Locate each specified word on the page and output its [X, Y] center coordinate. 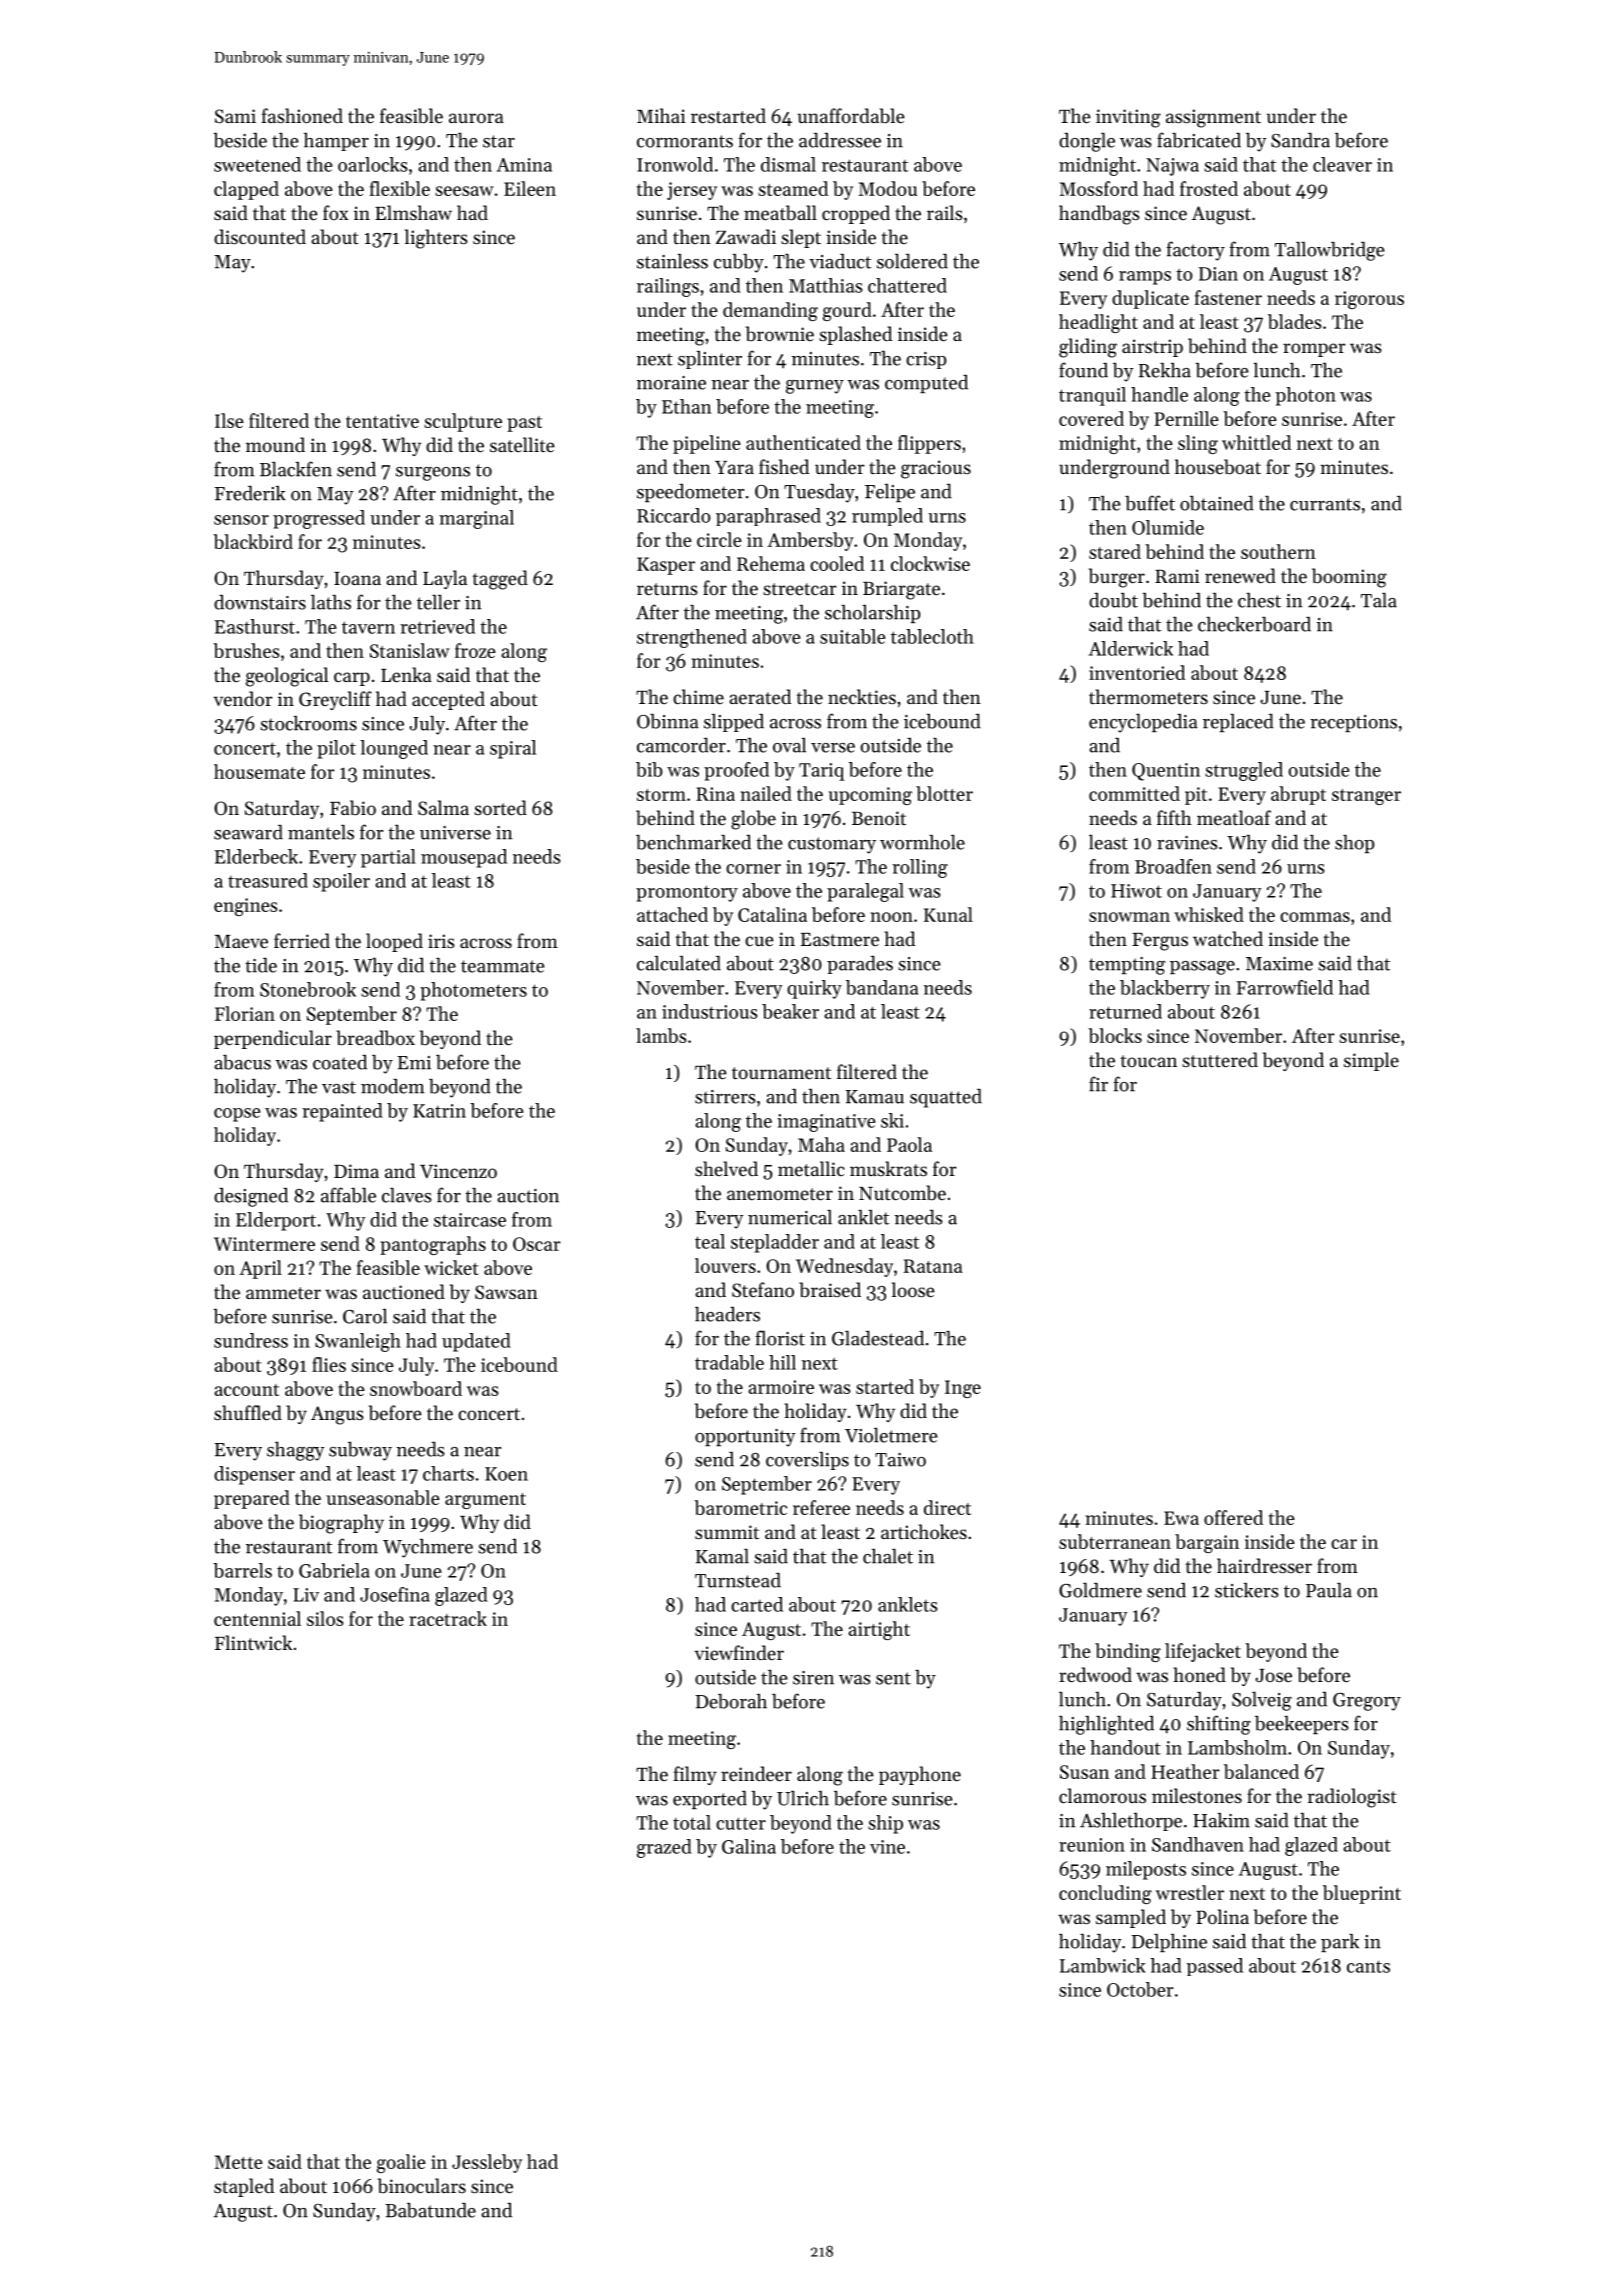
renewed [1240, 575]
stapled [244, 2187]
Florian [245, 1013]
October [1140, 1989]
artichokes [924, 1531]
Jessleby [487, 2163]
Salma [443, 807]
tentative [382, 421]
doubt [1113, 600]
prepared [252, 1499]
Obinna [668, 721]
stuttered [1220, 1059]
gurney [815, 387]
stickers [1247, 1590]
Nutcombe [902, 1192]
